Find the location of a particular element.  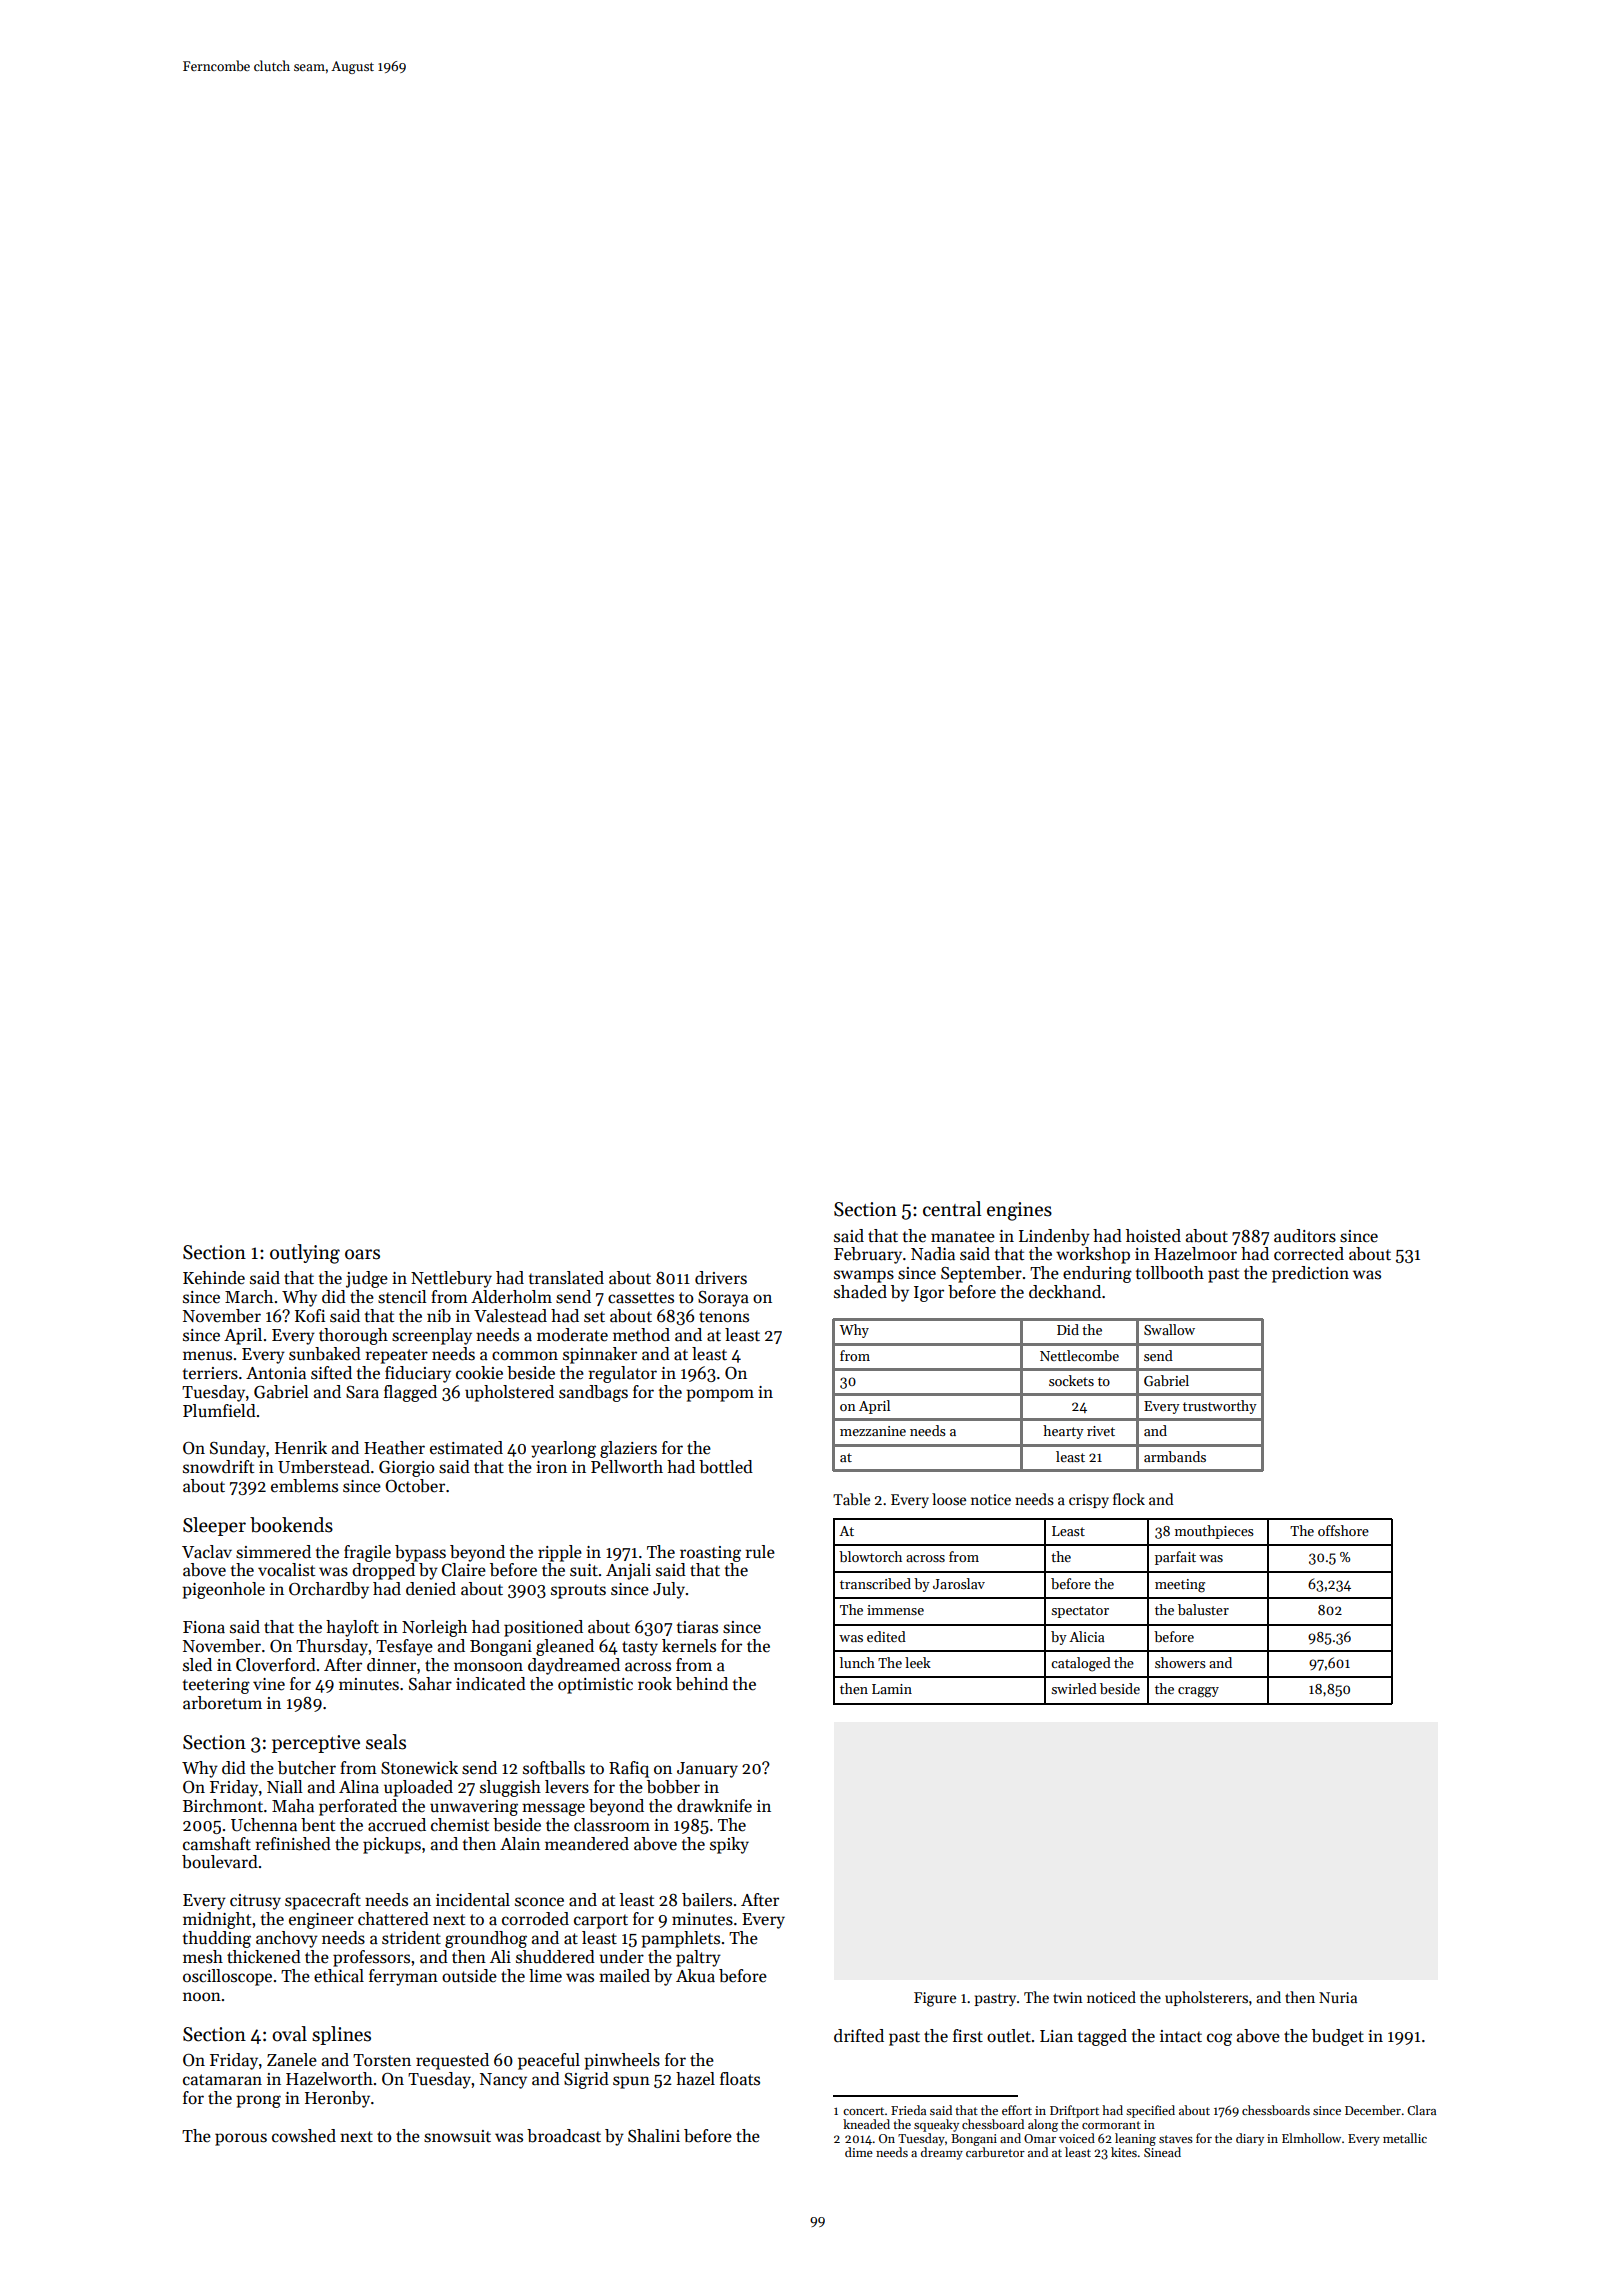

Rafiq is located at coordinates (629, 1769).
